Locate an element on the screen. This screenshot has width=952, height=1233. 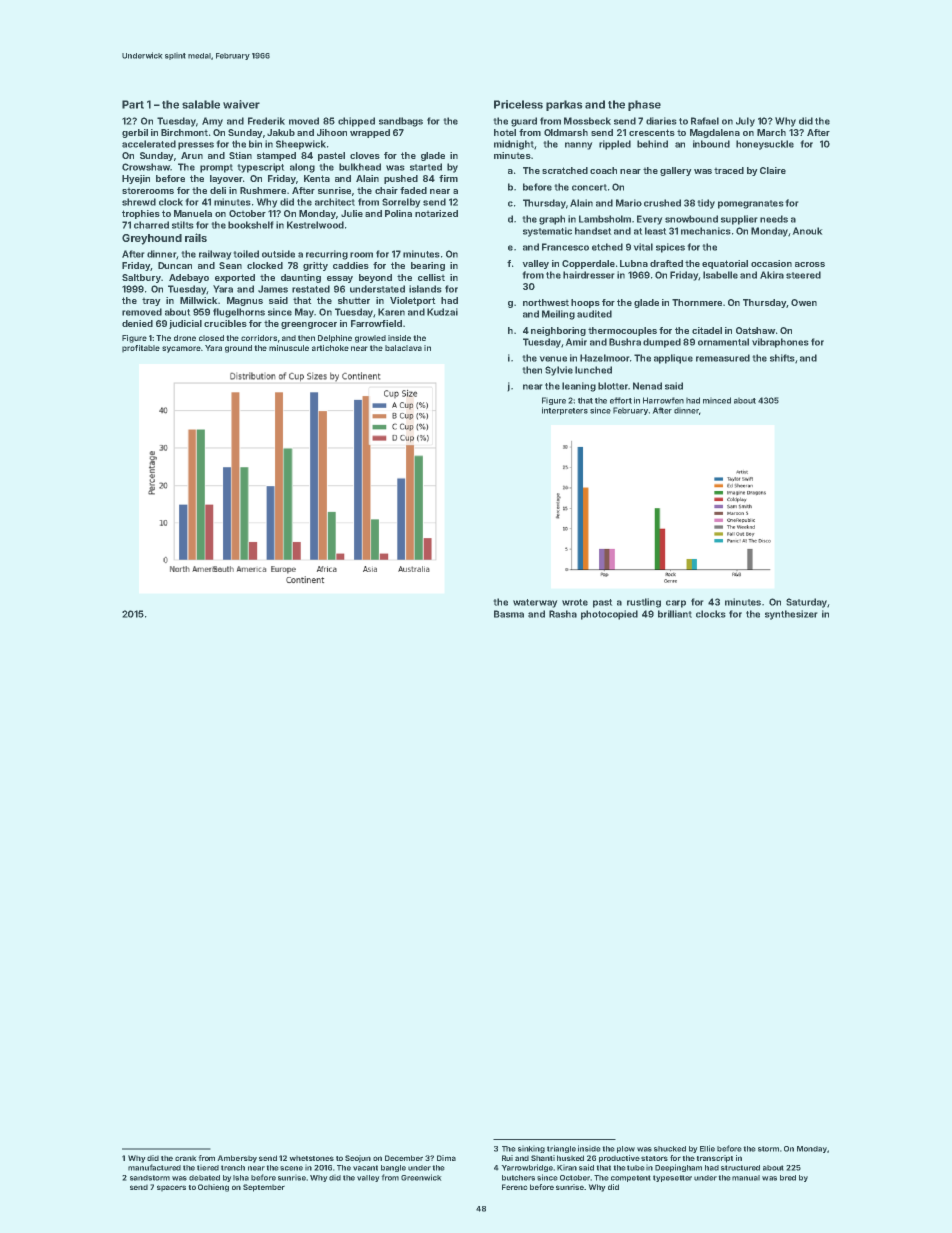
salable is located at coordinates (201, 104).
